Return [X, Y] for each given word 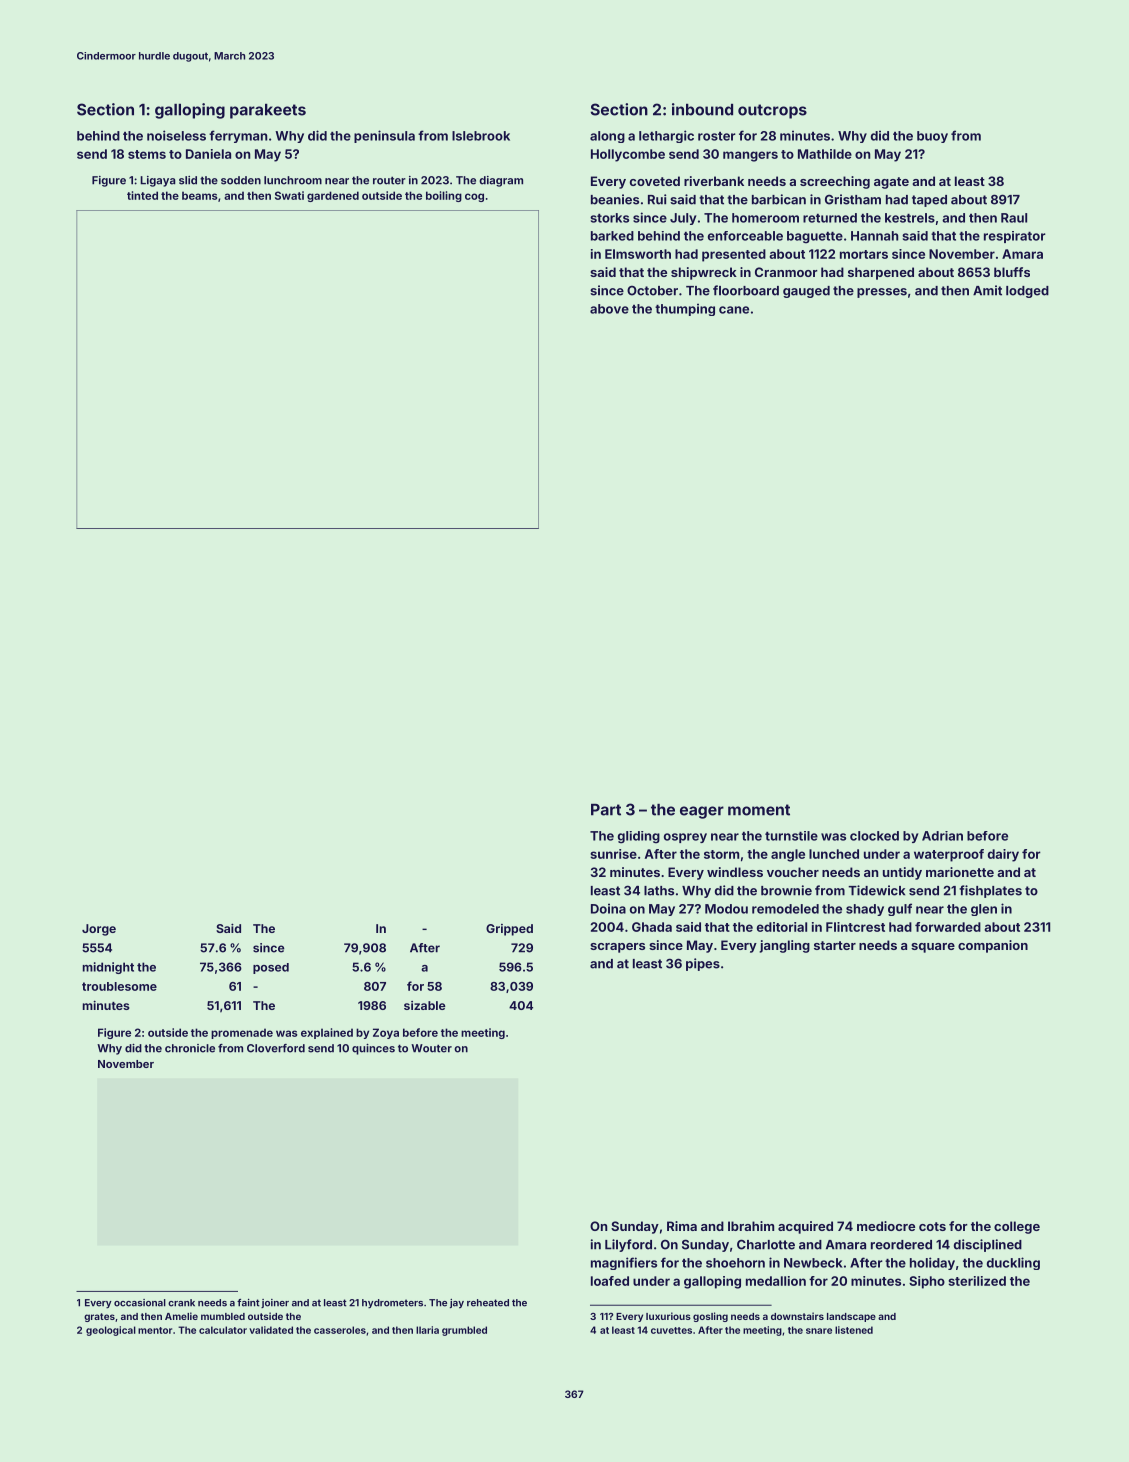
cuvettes [671, 1330]
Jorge [99, 930]
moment [759, 810]
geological [111, 1331]
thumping [685, 309]
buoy [932, 137]
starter [835, 945]
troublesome [119, 986]
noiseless [176, 135]
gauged [806, 292]
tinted [142, 195]
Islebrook [481, 136]
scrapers [617, 948]
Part [606, 810]
